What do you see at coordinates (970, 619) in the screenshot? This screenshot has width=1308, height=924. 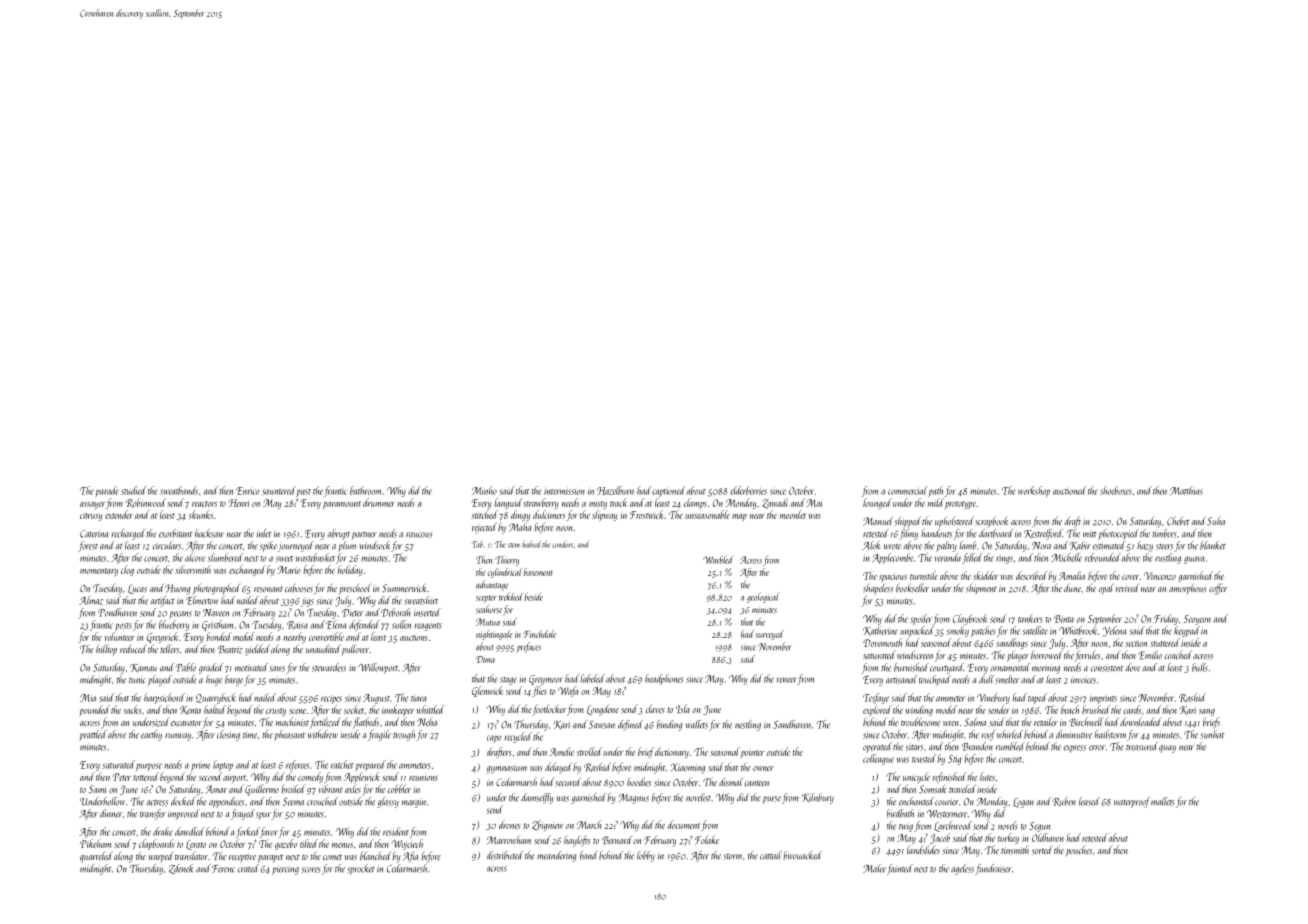 I see `Claybrook` at bounding box center [970, 619].
